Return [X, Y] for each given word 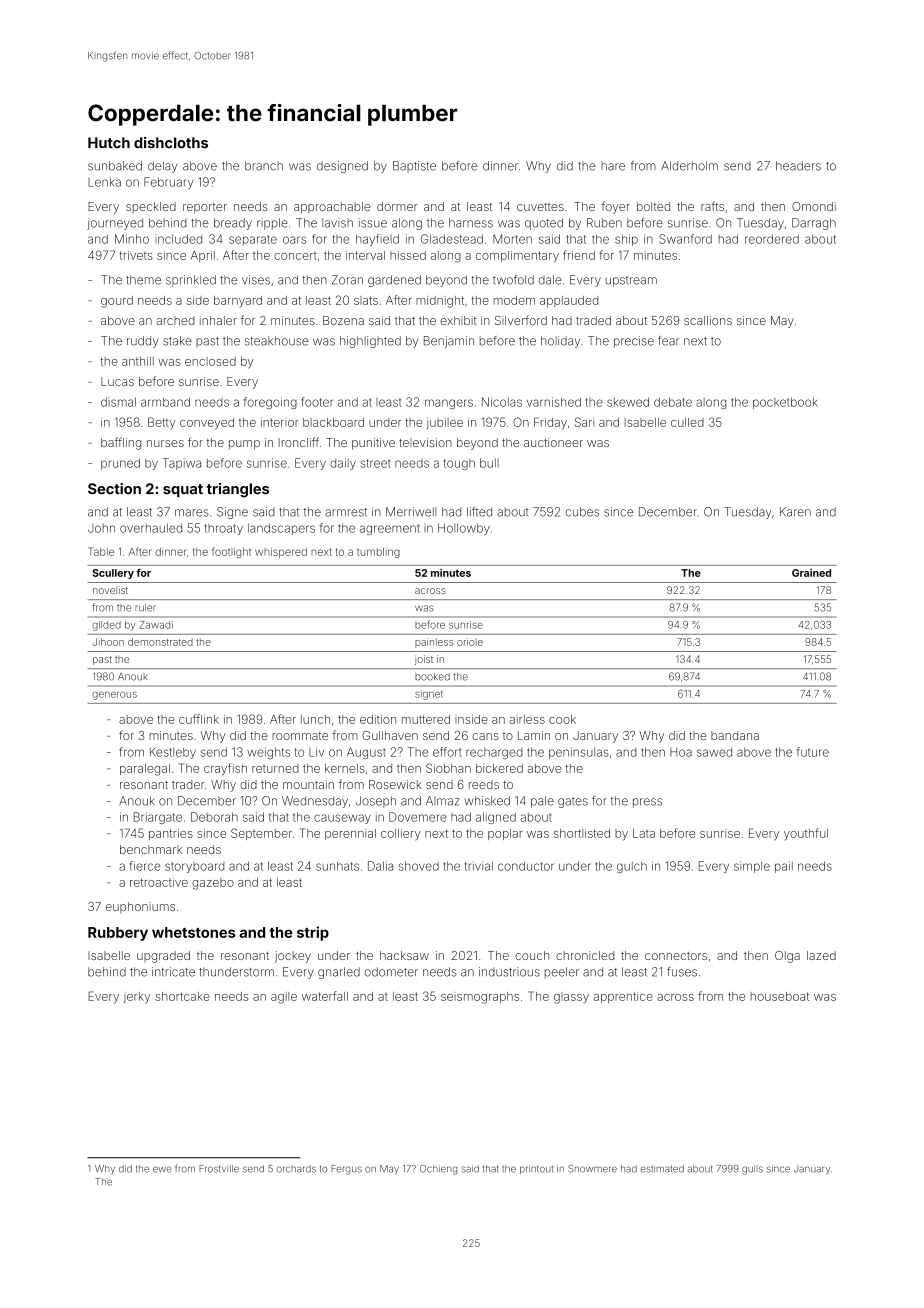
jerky [137, 998]
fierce [145, 866]
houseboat [780, 996]
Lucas [117, 381]
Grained [811, 573]
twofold [513, 280]
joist [424, 660]
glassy [571, 998]
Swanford [685, 239]
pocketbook [785, 403]
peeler [562, 973]
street [375, 463]
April [203, 256]
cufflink [199, 719]
